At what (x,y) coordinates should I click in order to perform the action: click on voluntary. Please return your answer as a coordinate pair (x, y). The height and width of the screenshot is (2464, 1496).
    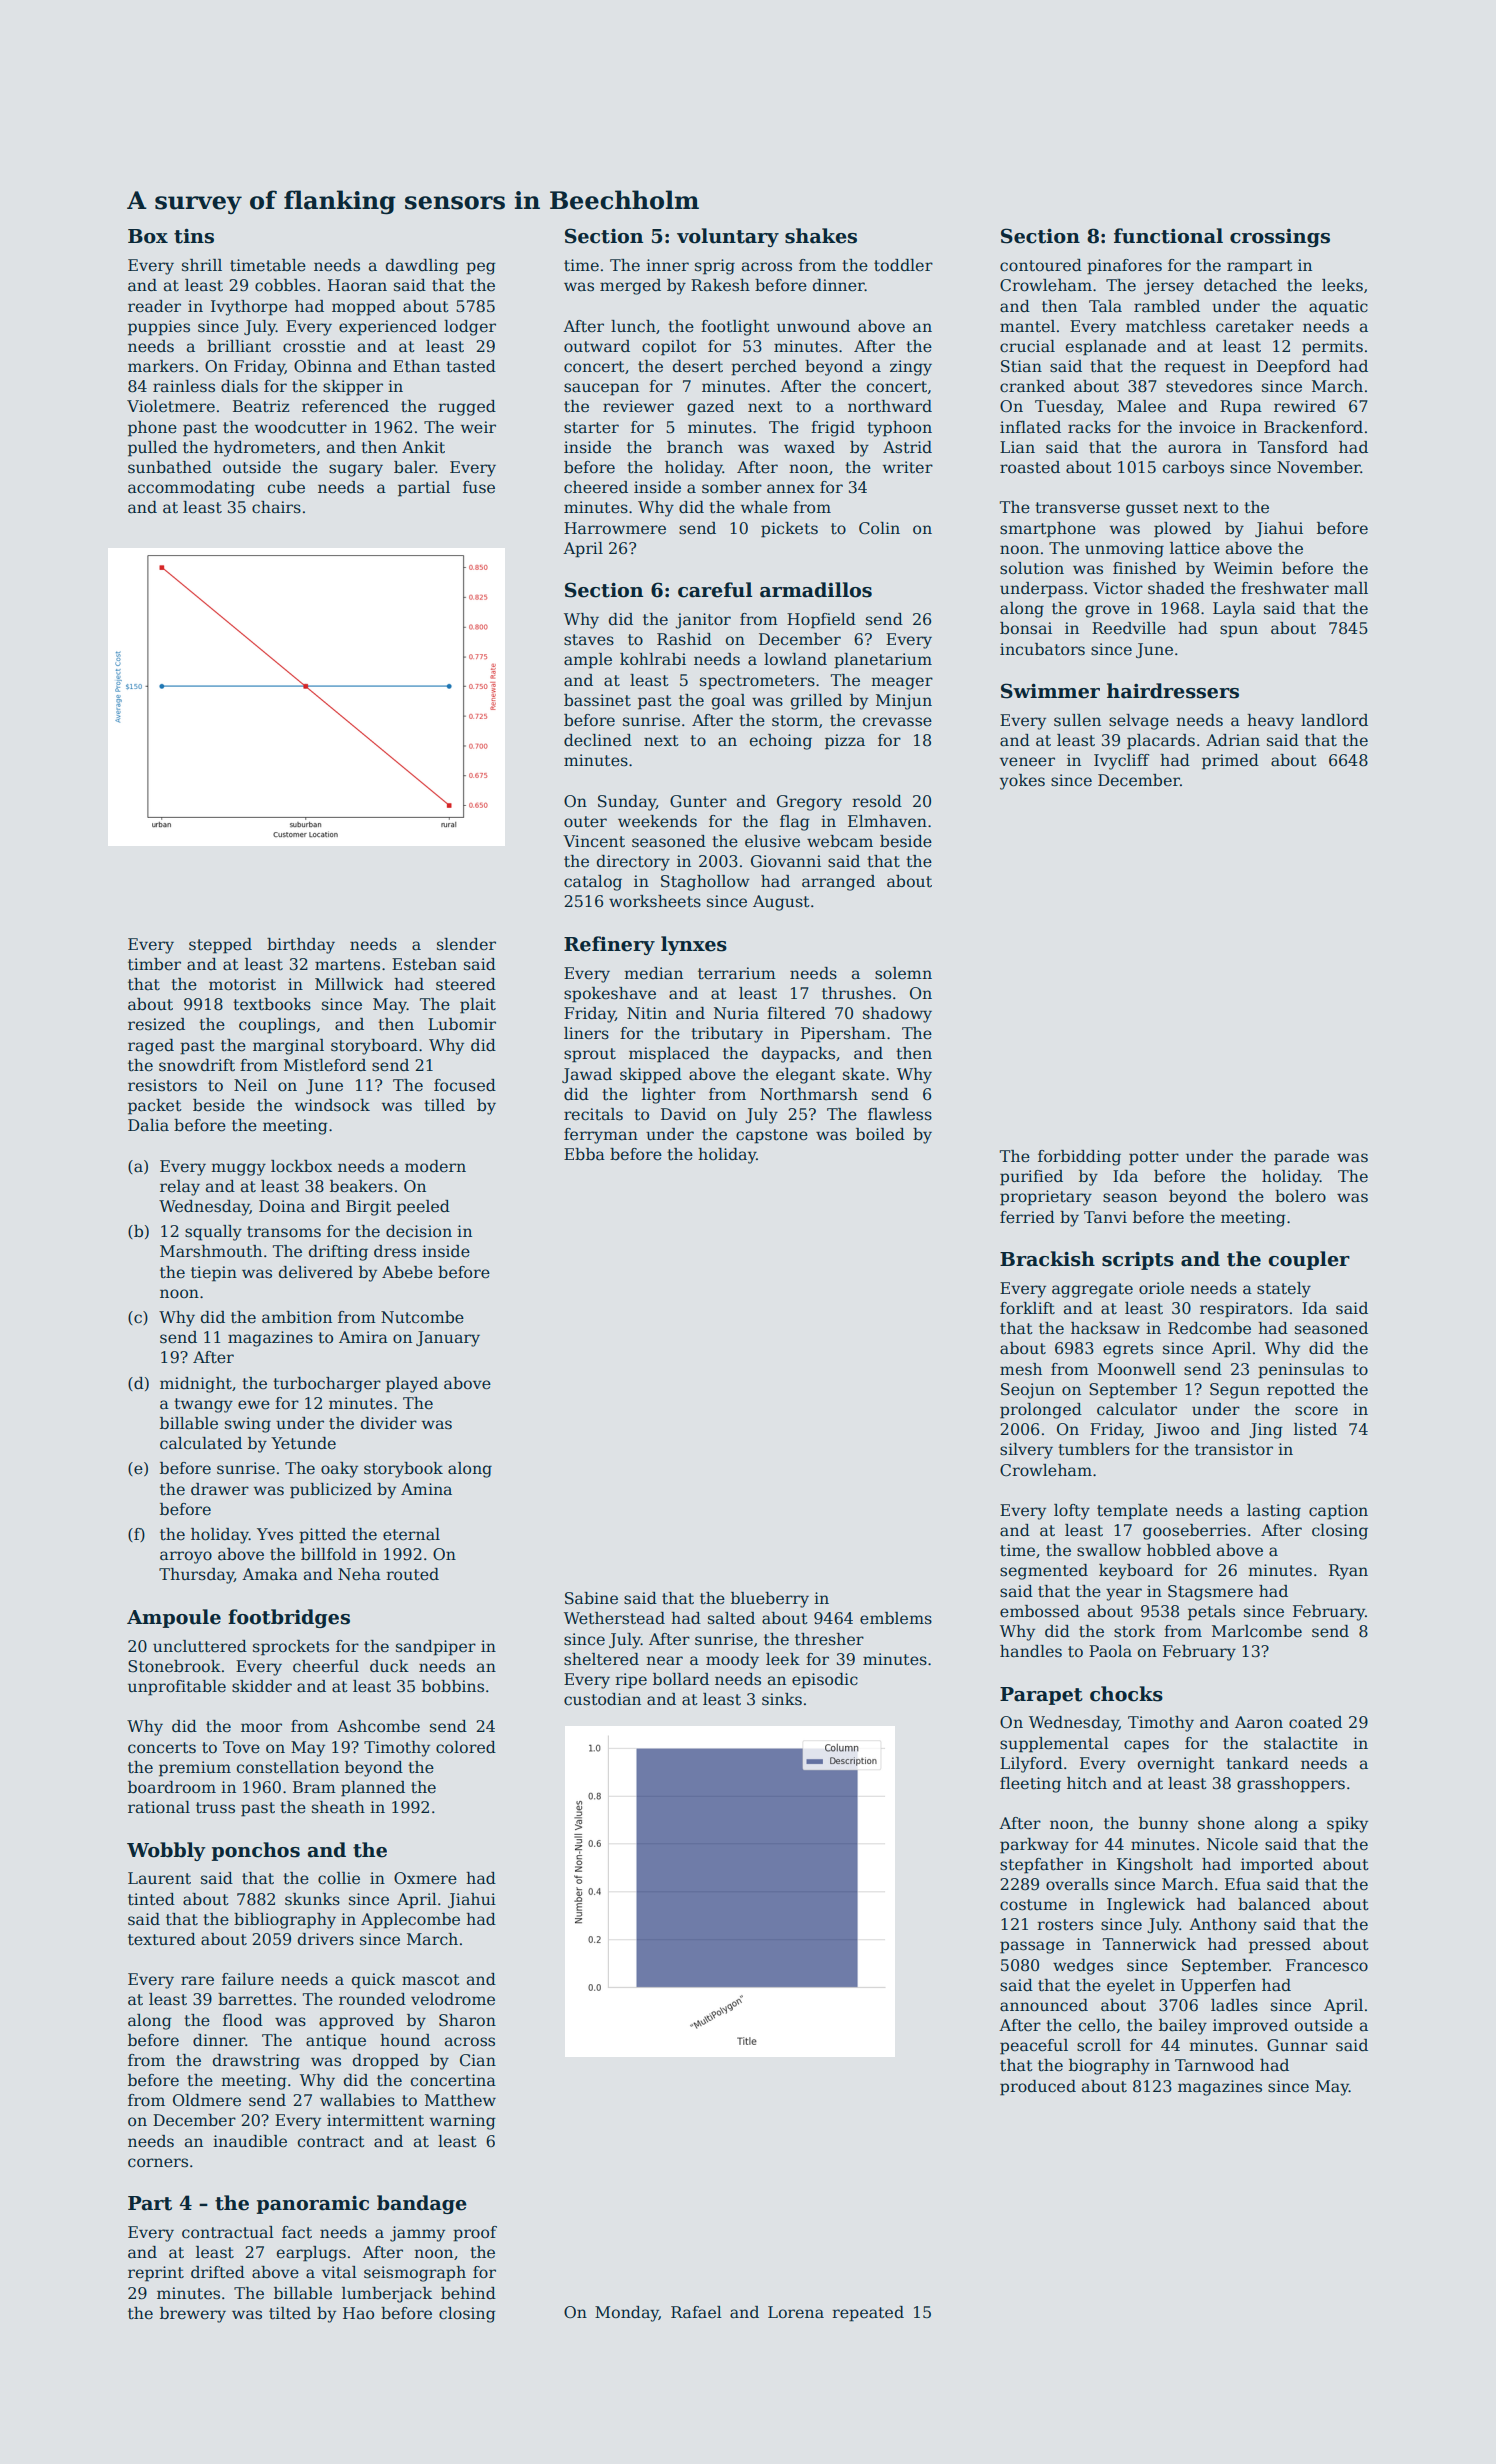
    Looking at the image, I should click on (728, 237).
